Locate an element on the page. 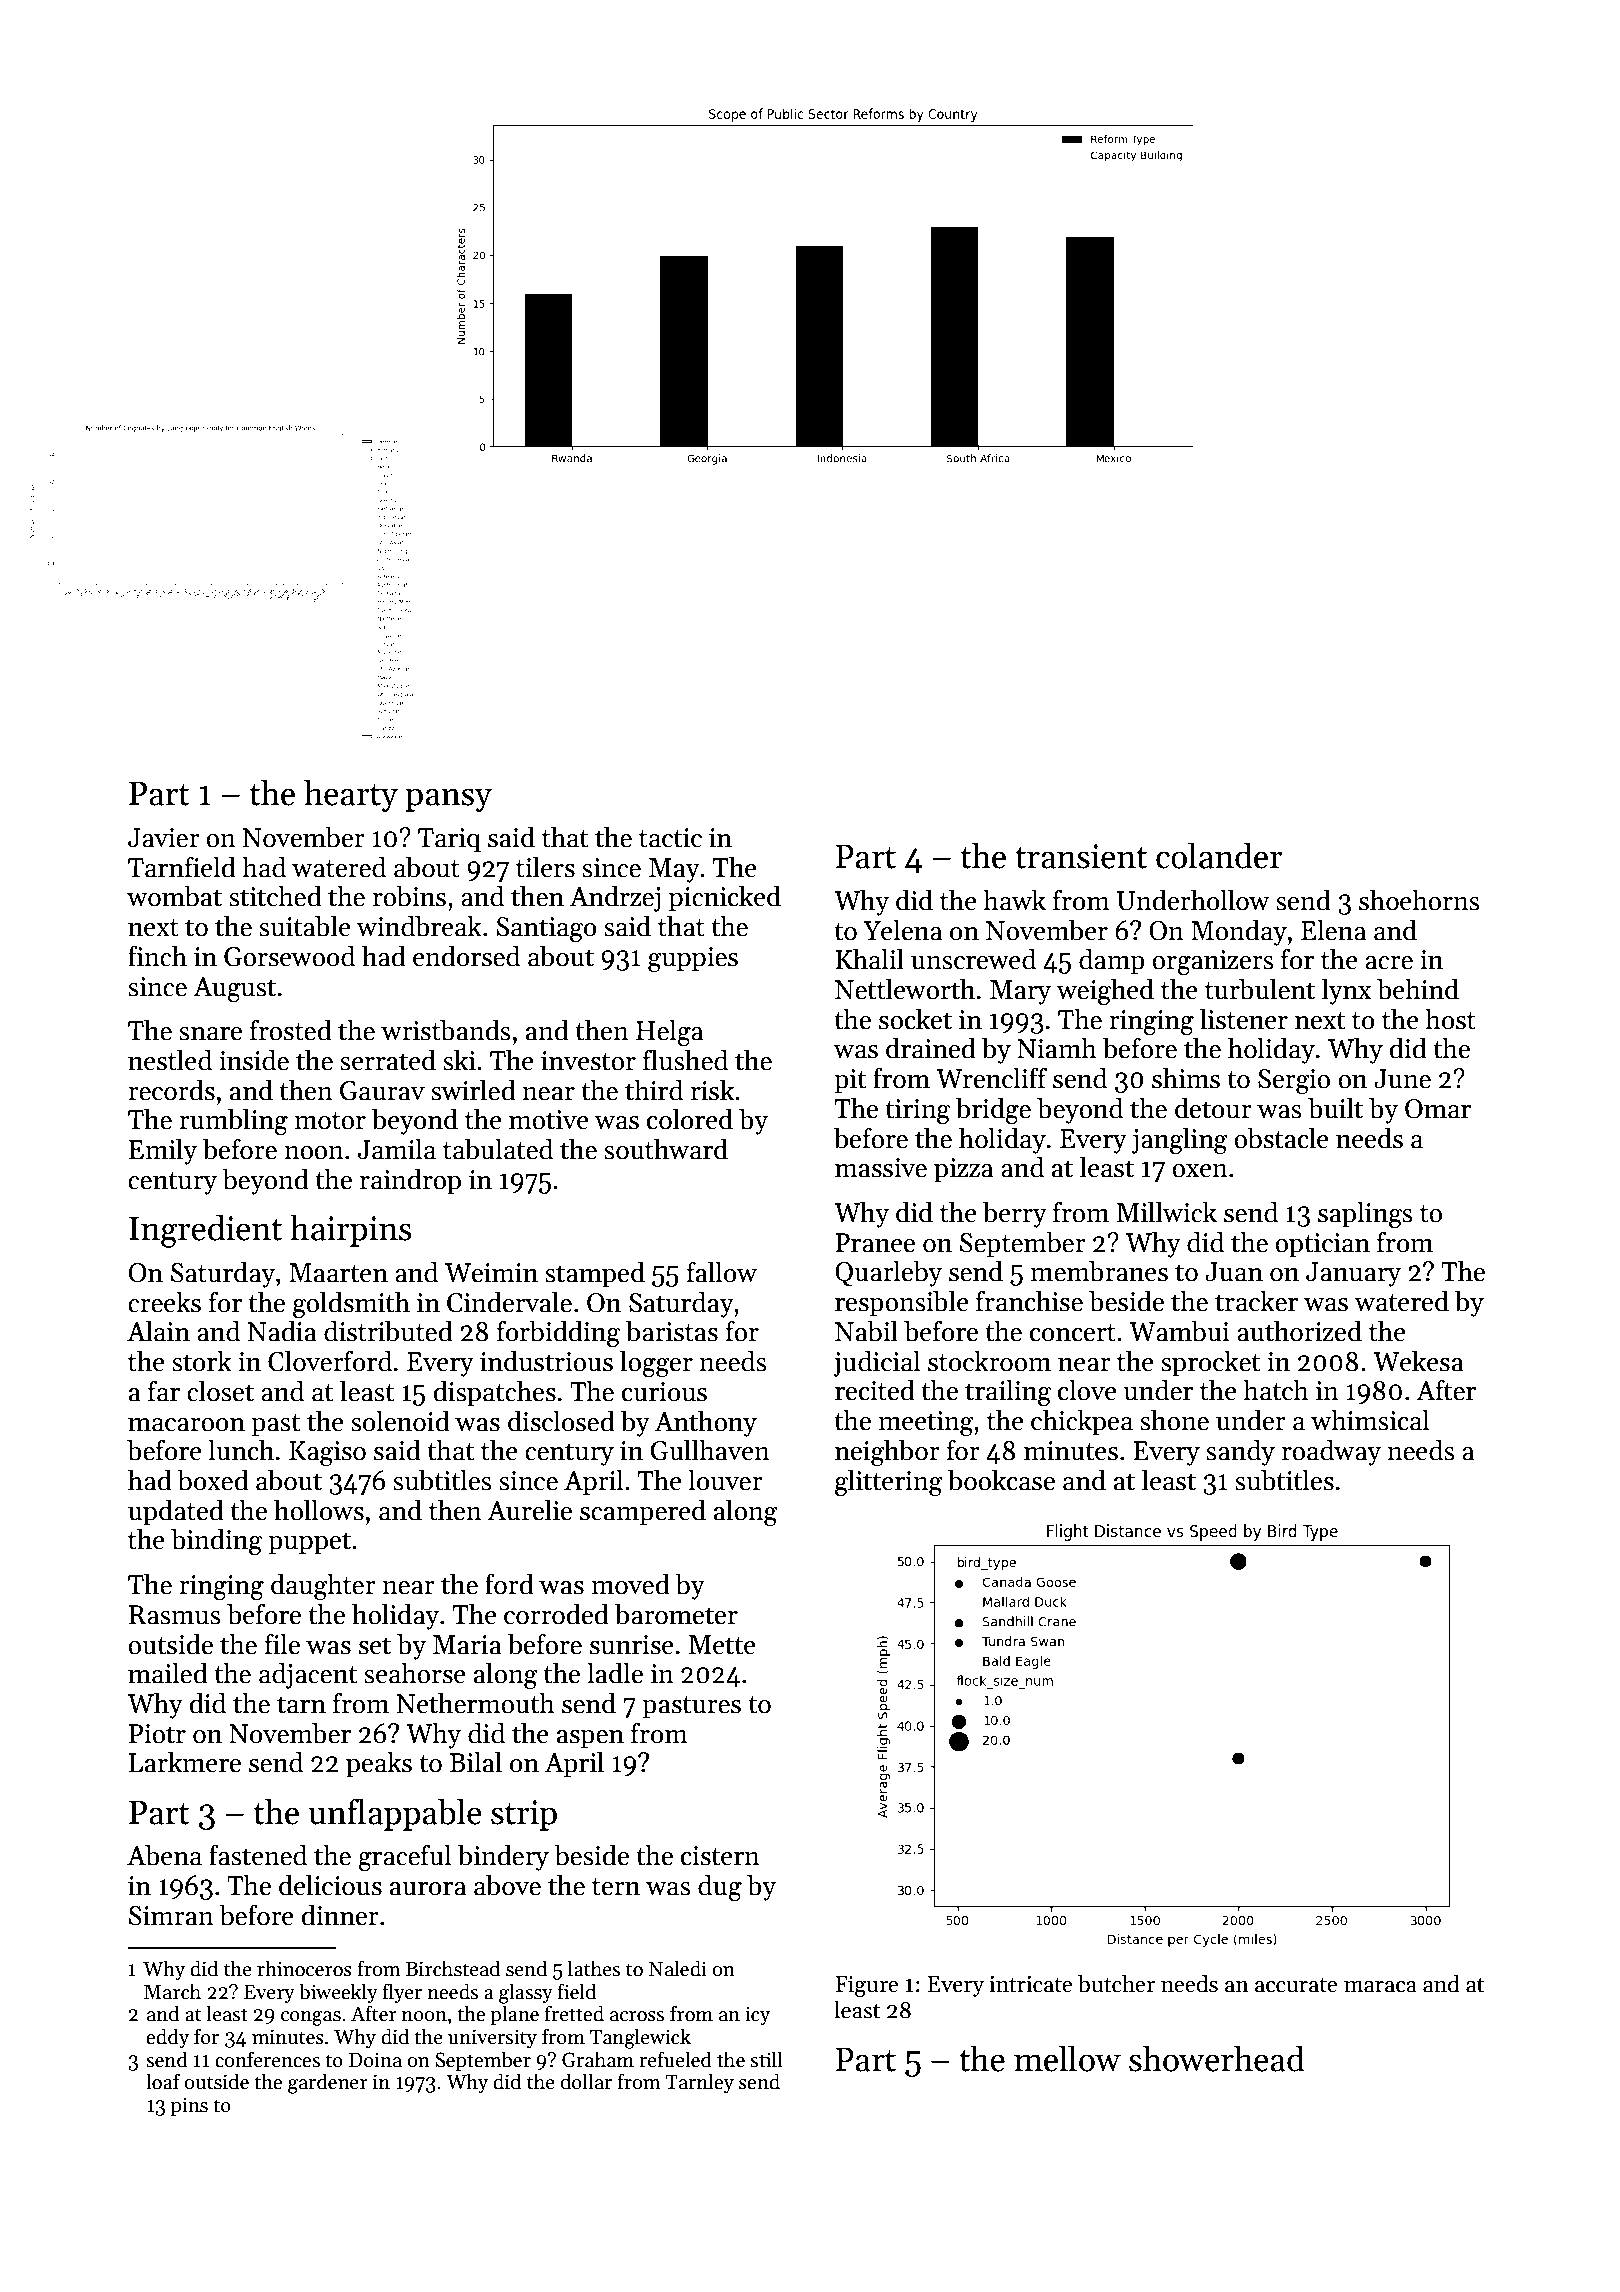  bindery is located at coordinates (503, 1857).
